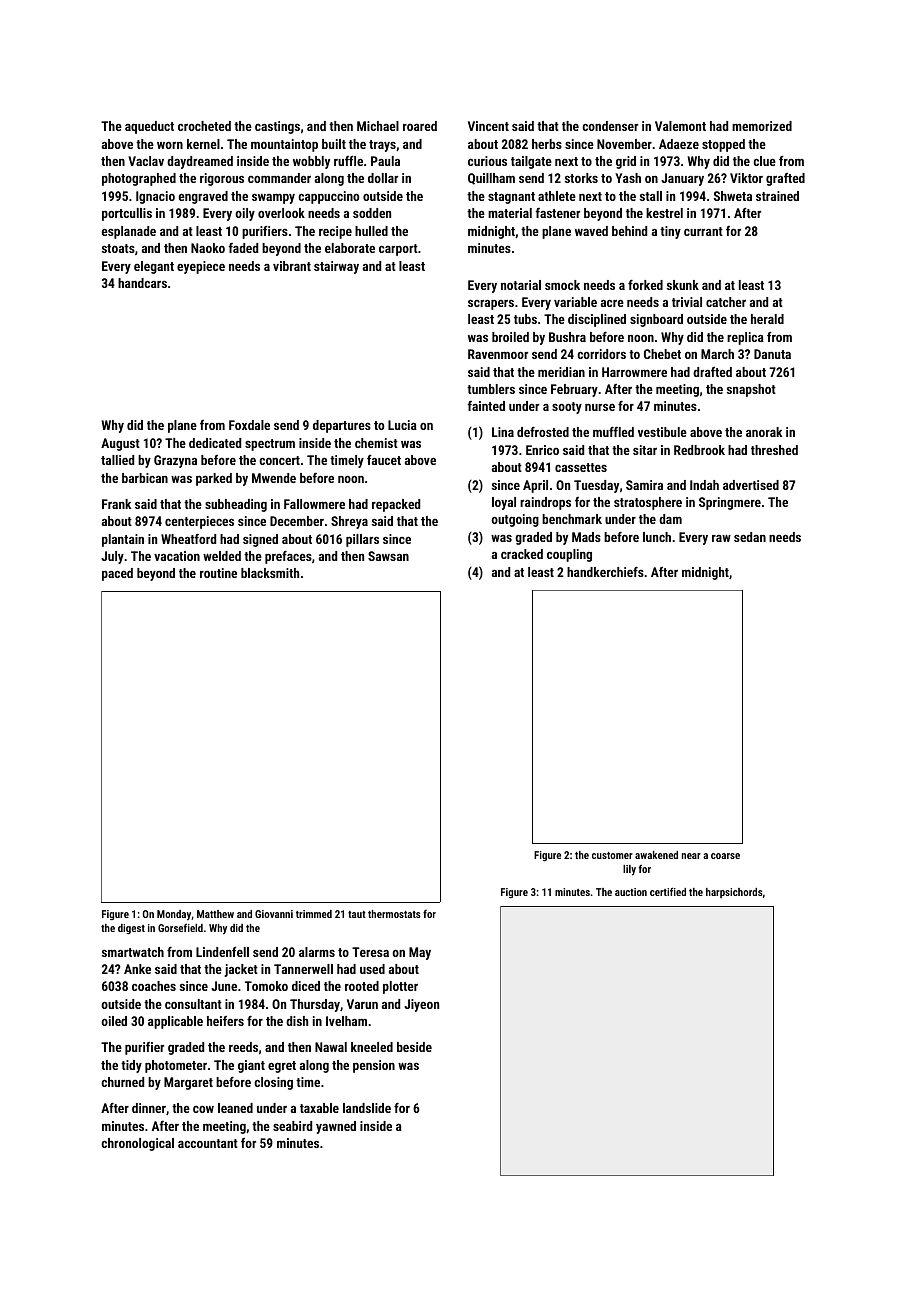  Describe the element at coordinates (175, 1022) in the screenshot. I see `applicable` at that location.
